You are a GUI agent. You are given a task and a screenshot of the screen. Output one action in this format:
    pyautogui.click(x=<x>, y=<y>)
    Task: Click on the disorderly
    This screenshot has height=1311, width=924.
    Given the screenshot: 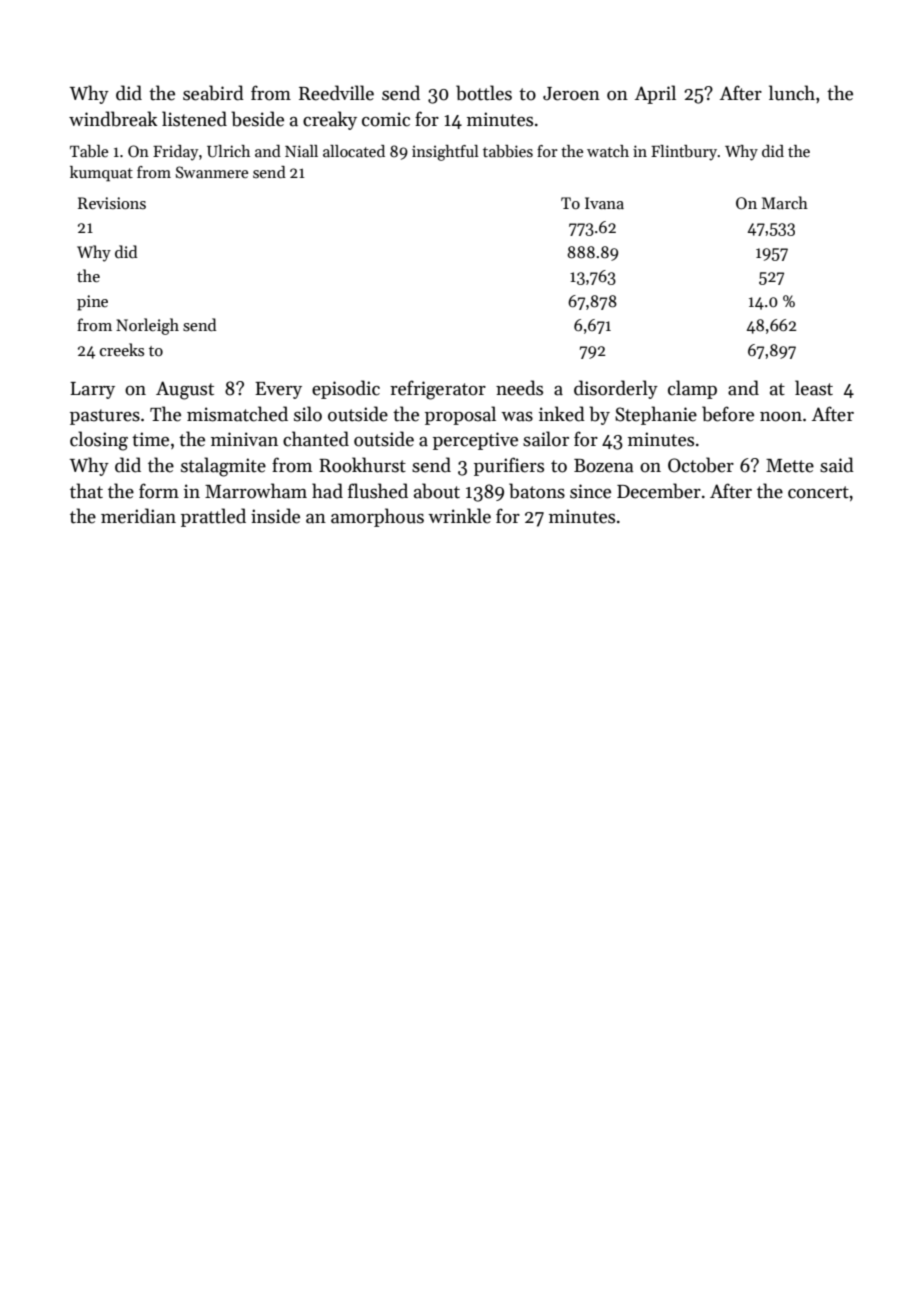 What is the action you would take?
    pyautogui.click(x=616, y=389)
